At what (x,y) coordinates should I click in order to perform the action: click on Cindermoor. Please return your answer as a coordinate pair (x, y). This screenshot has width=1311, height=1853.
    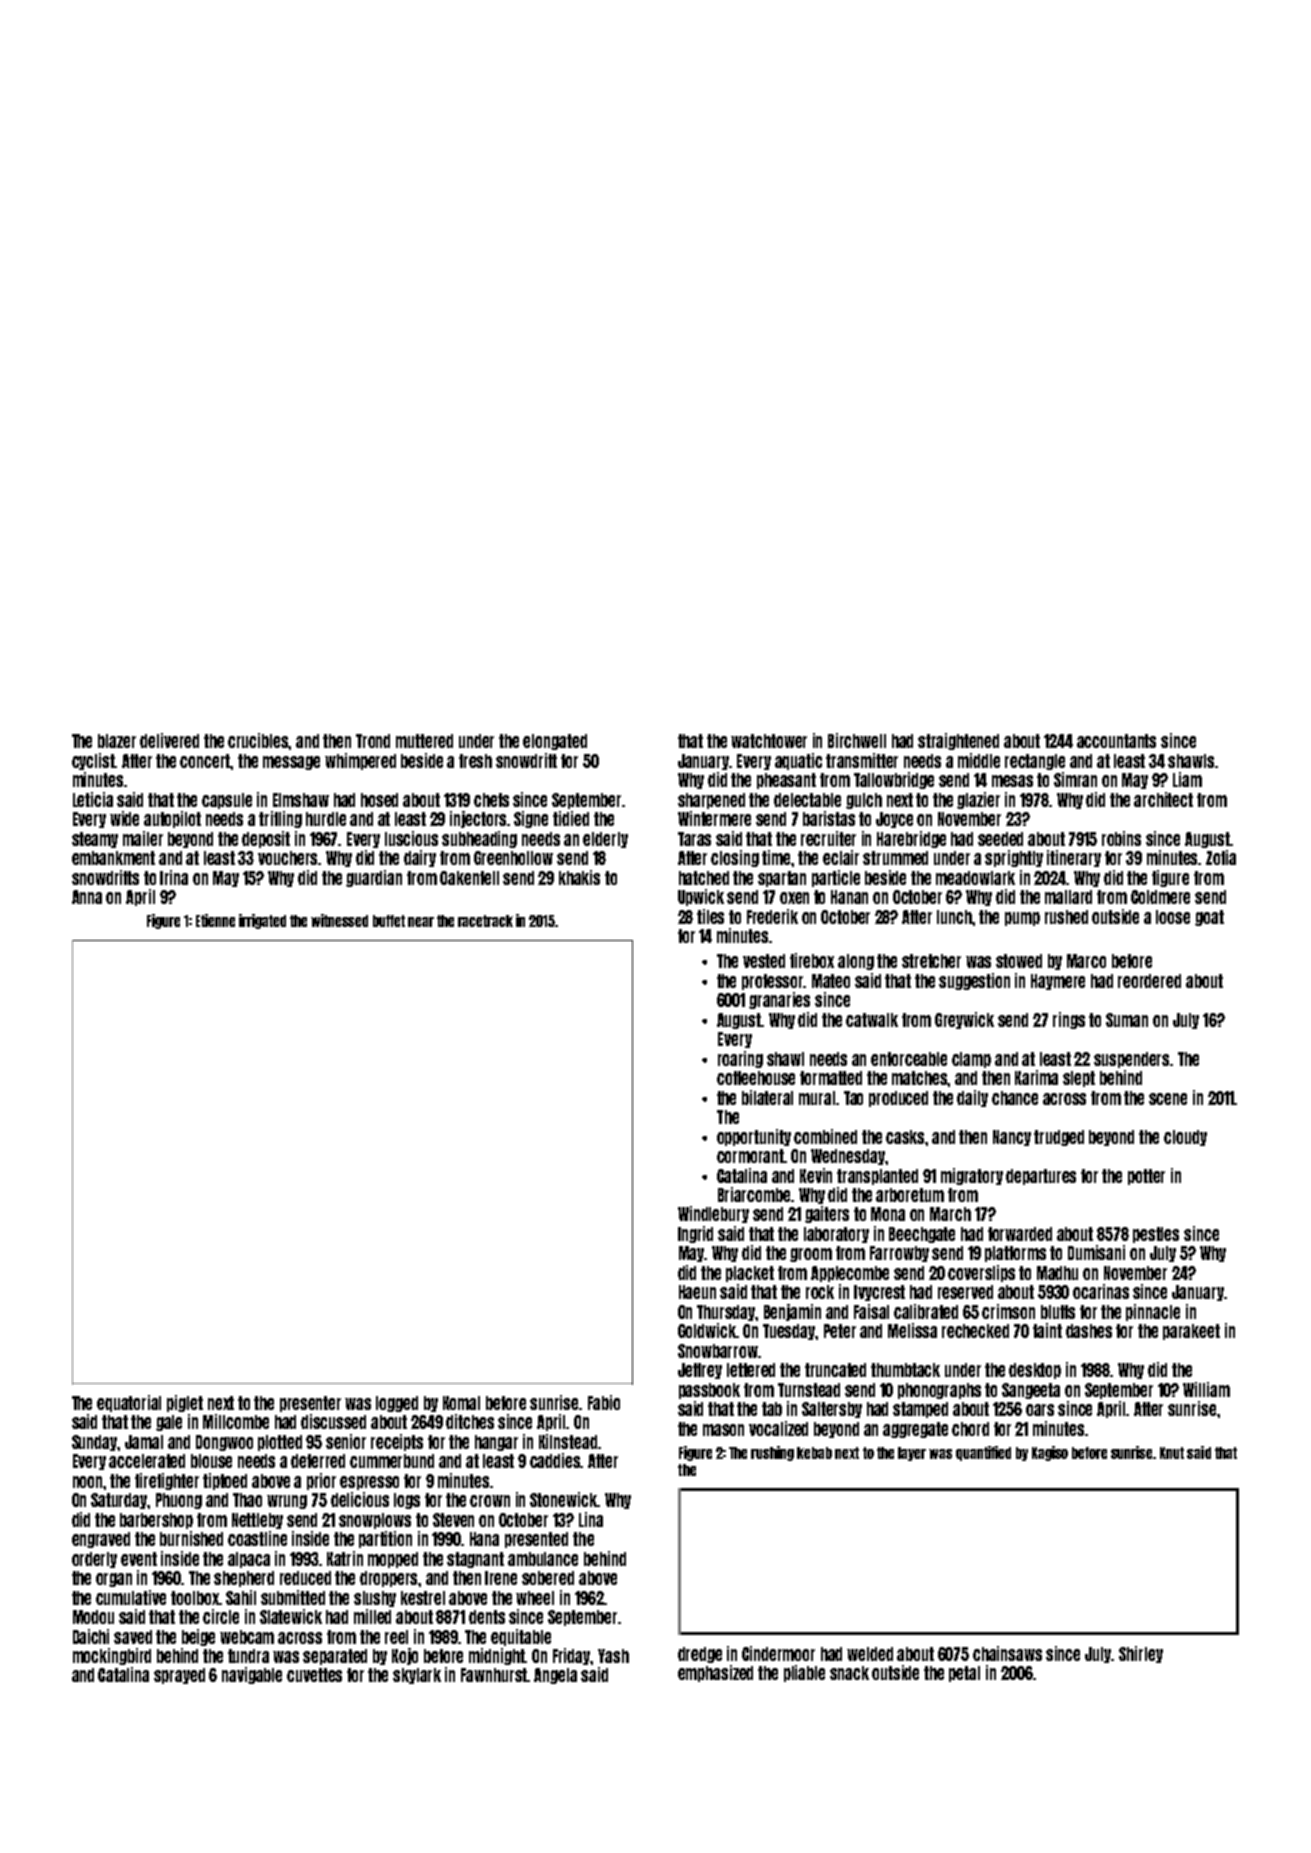
    Looking at the image, I should click on (778, 1653).
